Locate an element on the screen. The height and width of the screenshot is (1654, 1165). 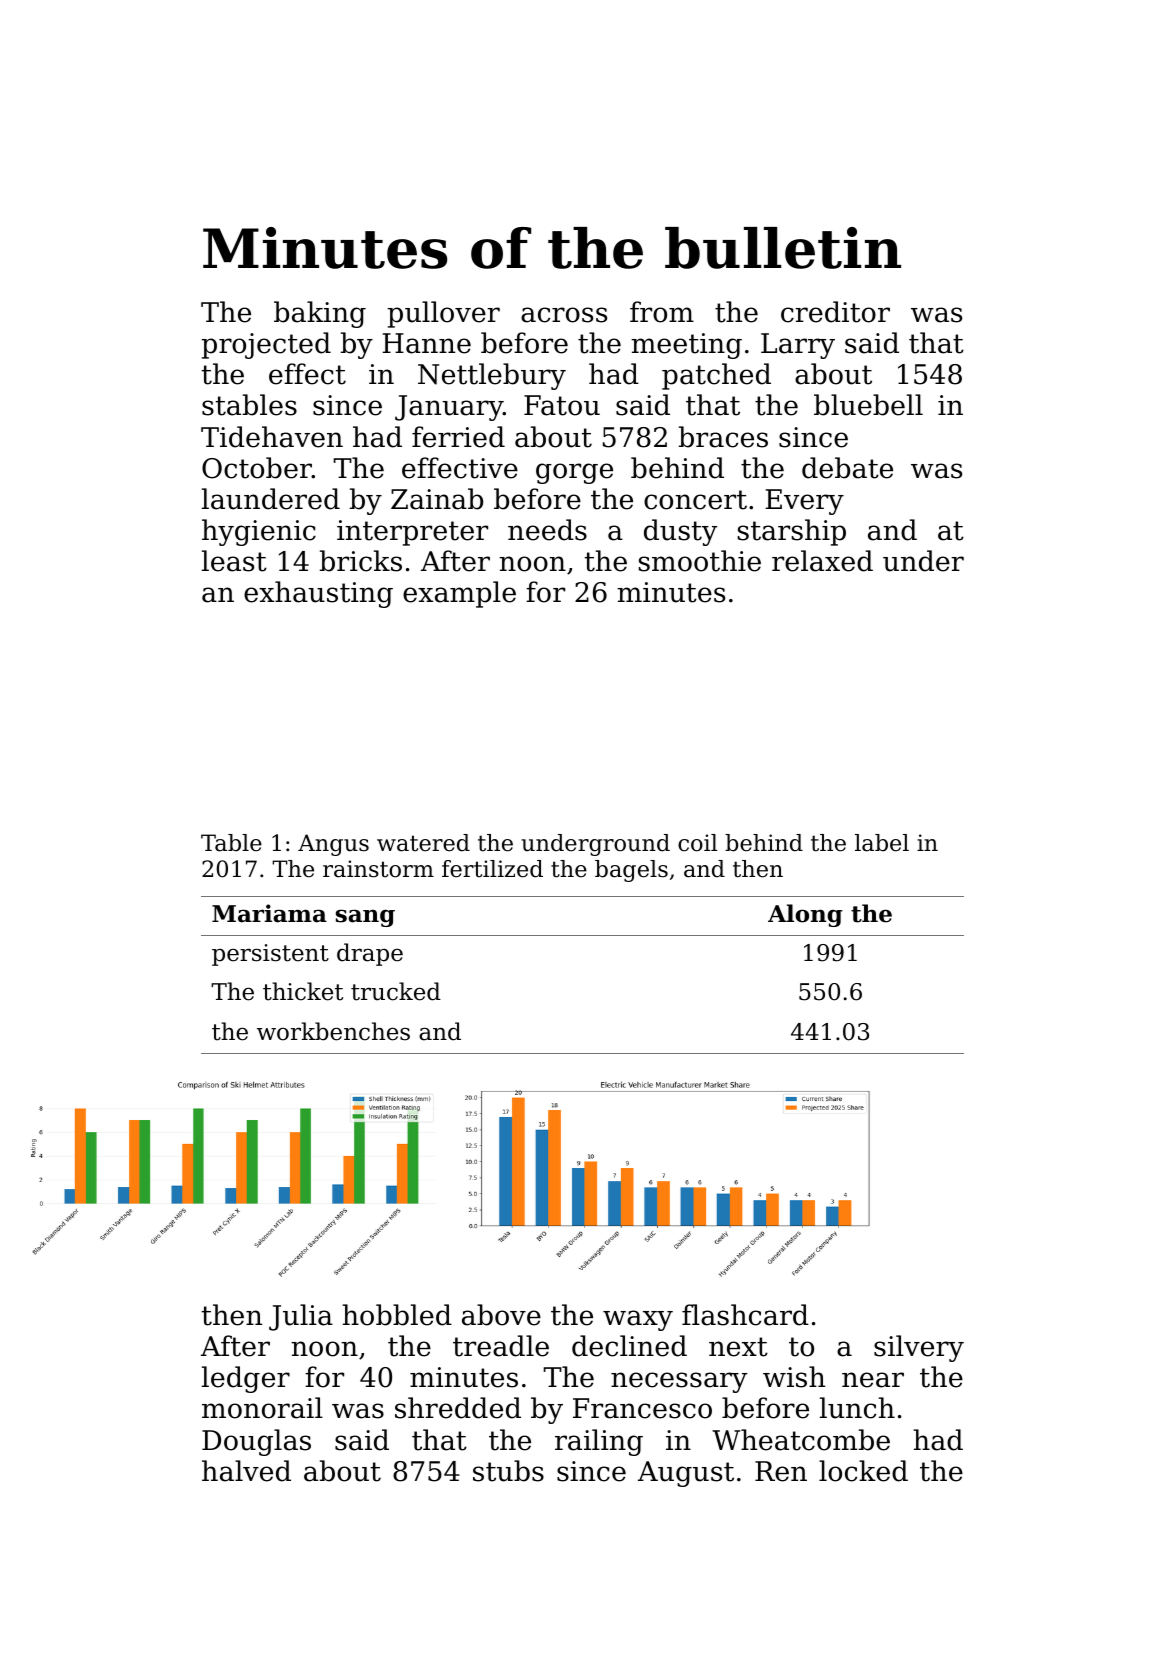
ledger is located at coordinates (246, 1379).
